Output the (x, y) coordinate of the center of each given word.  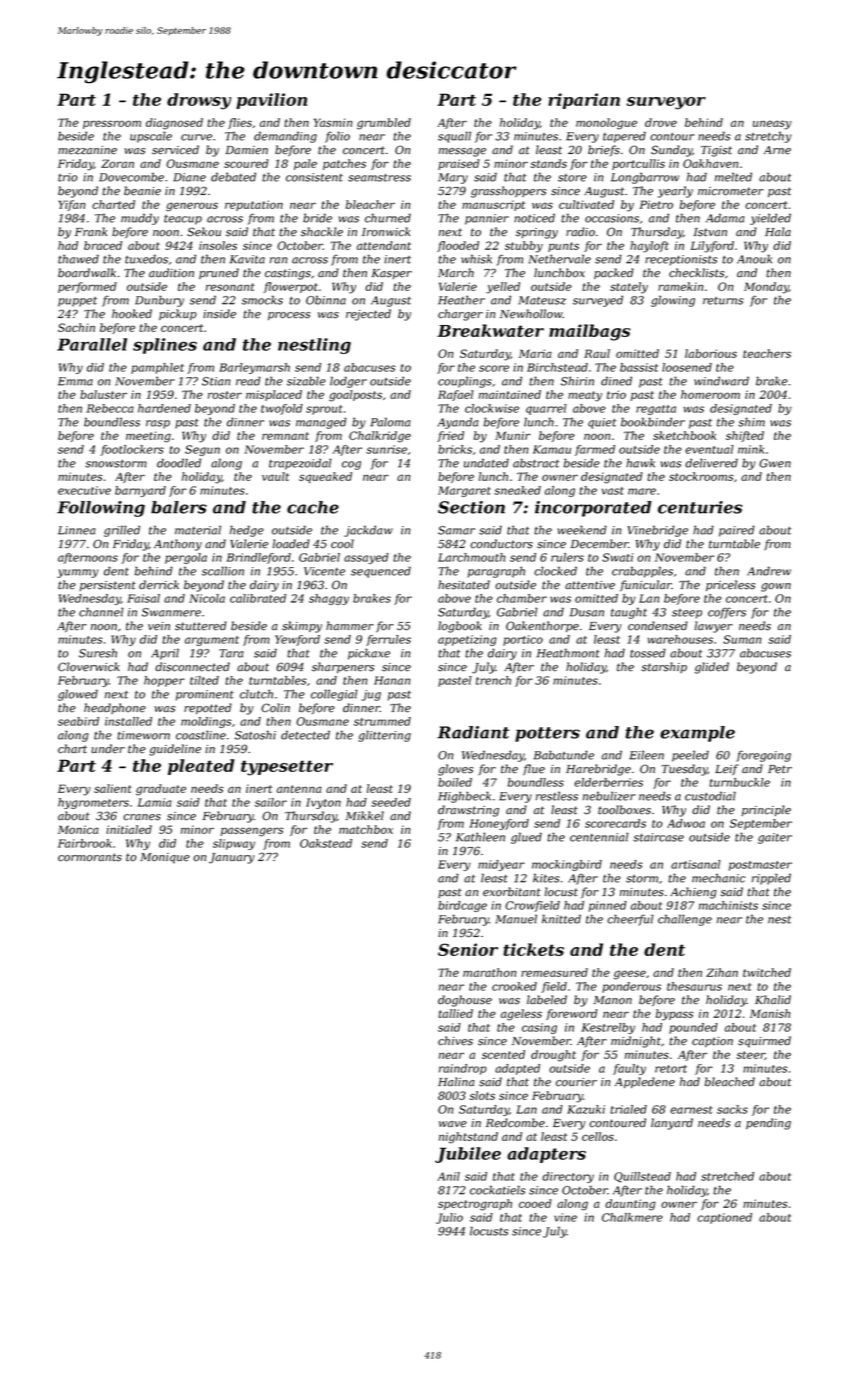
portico (523, 640)
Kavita (247, 259)
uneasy (772, 125)
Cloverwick (89, 667)
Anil (448, 1176)
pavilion (271, 101)
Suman (742, 639)
